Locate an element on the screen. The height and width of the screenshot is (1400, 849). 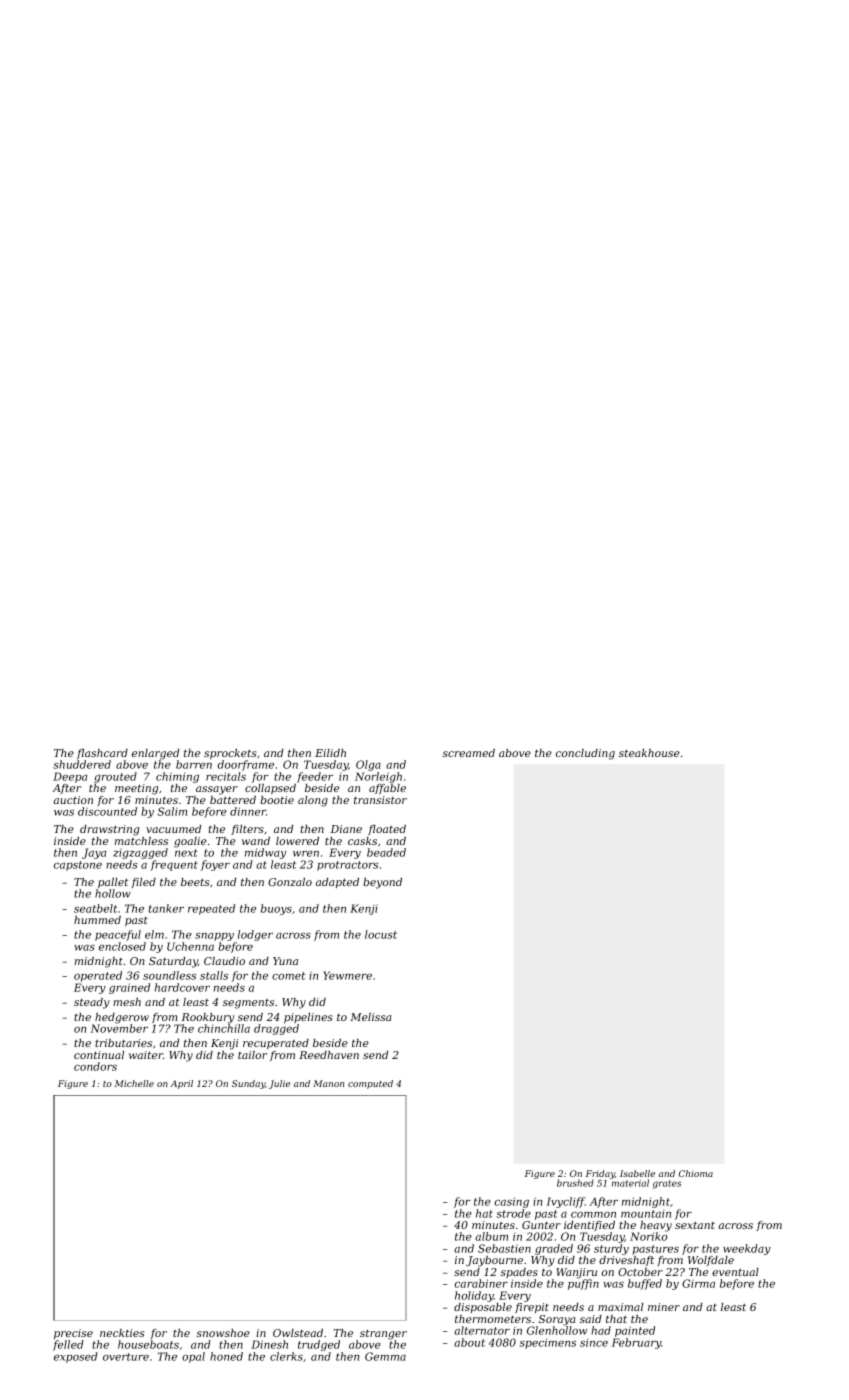
casing is located at coordinates (511, 1202).
